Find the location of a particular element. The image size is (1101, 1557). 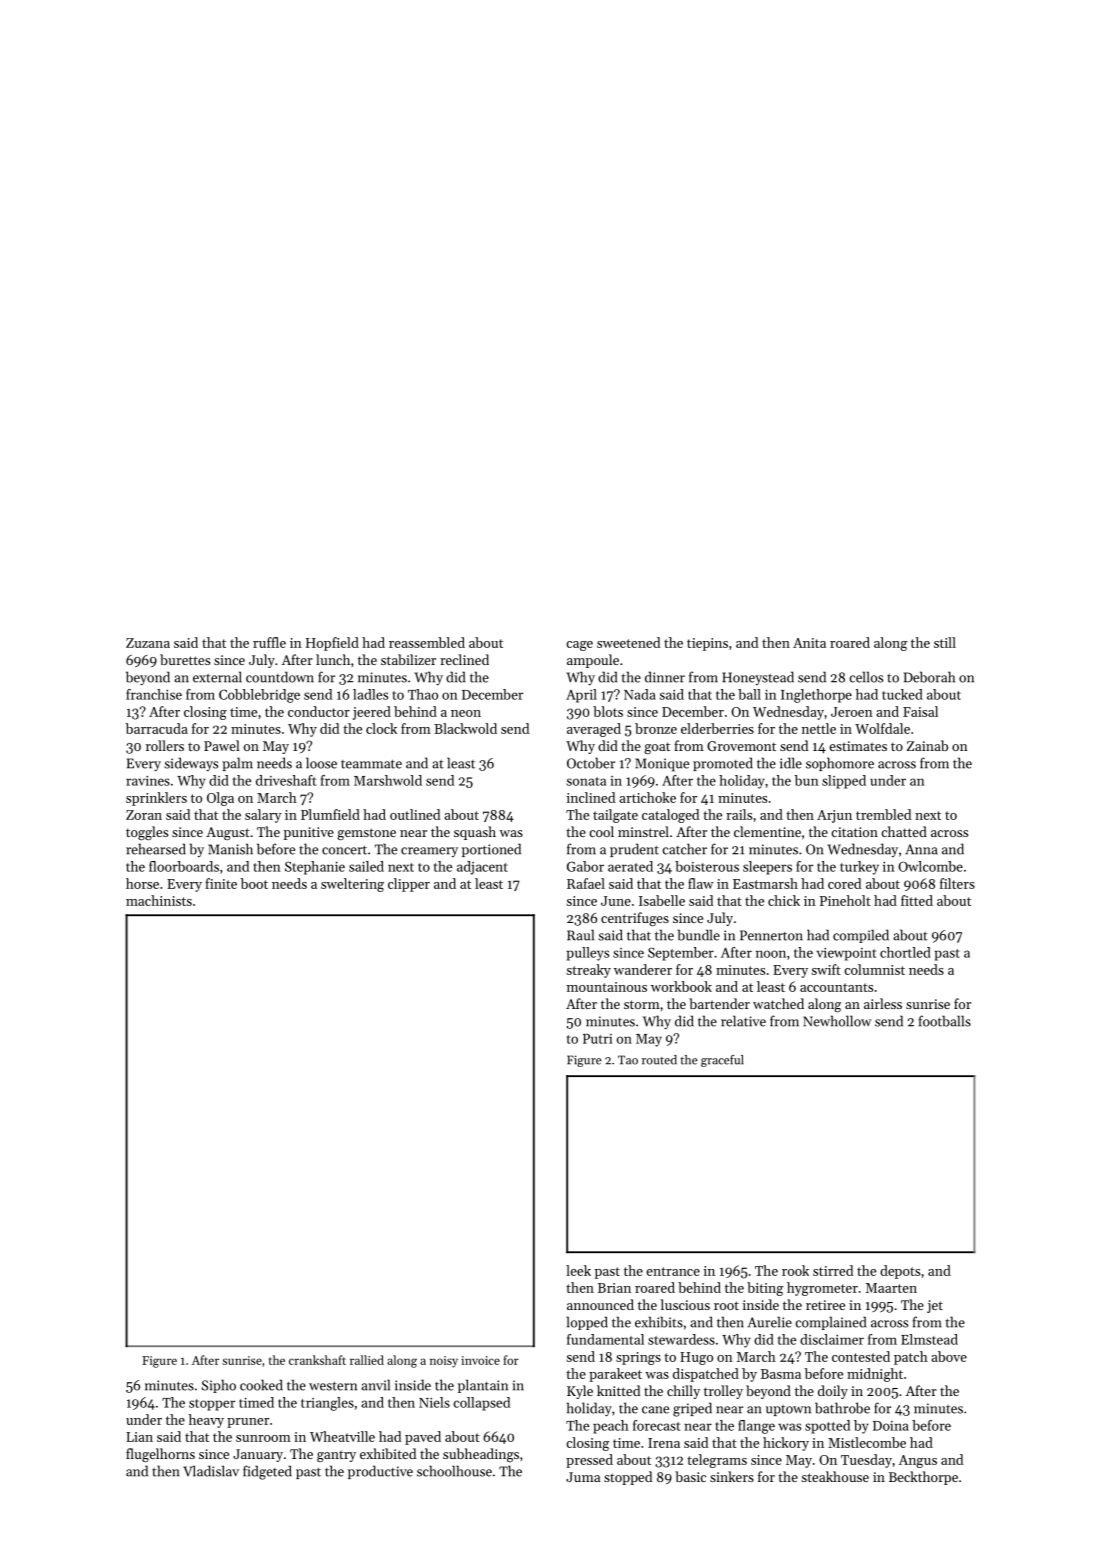

chatted is located at coordinates (904, 831).
